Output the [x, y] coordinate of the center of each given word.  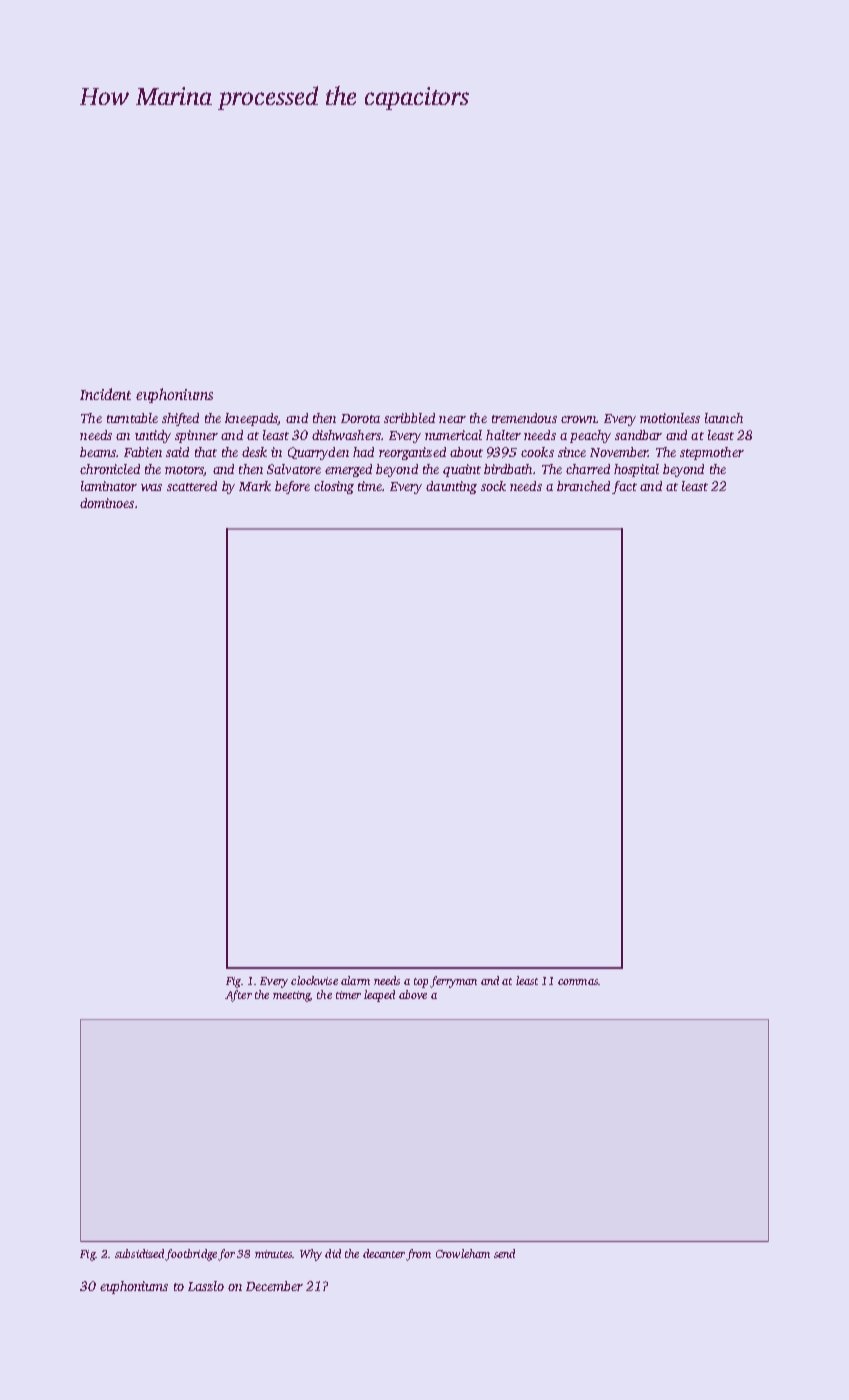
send [504, 1253]
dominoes [107, 503]
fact [624, 487]
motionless [670, 418]
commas [578, 982]
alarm [355, 980]
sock [493, 486]
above [413, 994]
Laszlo [206, 1286]
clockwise [314, 980]
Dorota [360, 418]
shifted [180, 419]
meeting [291, 996]
